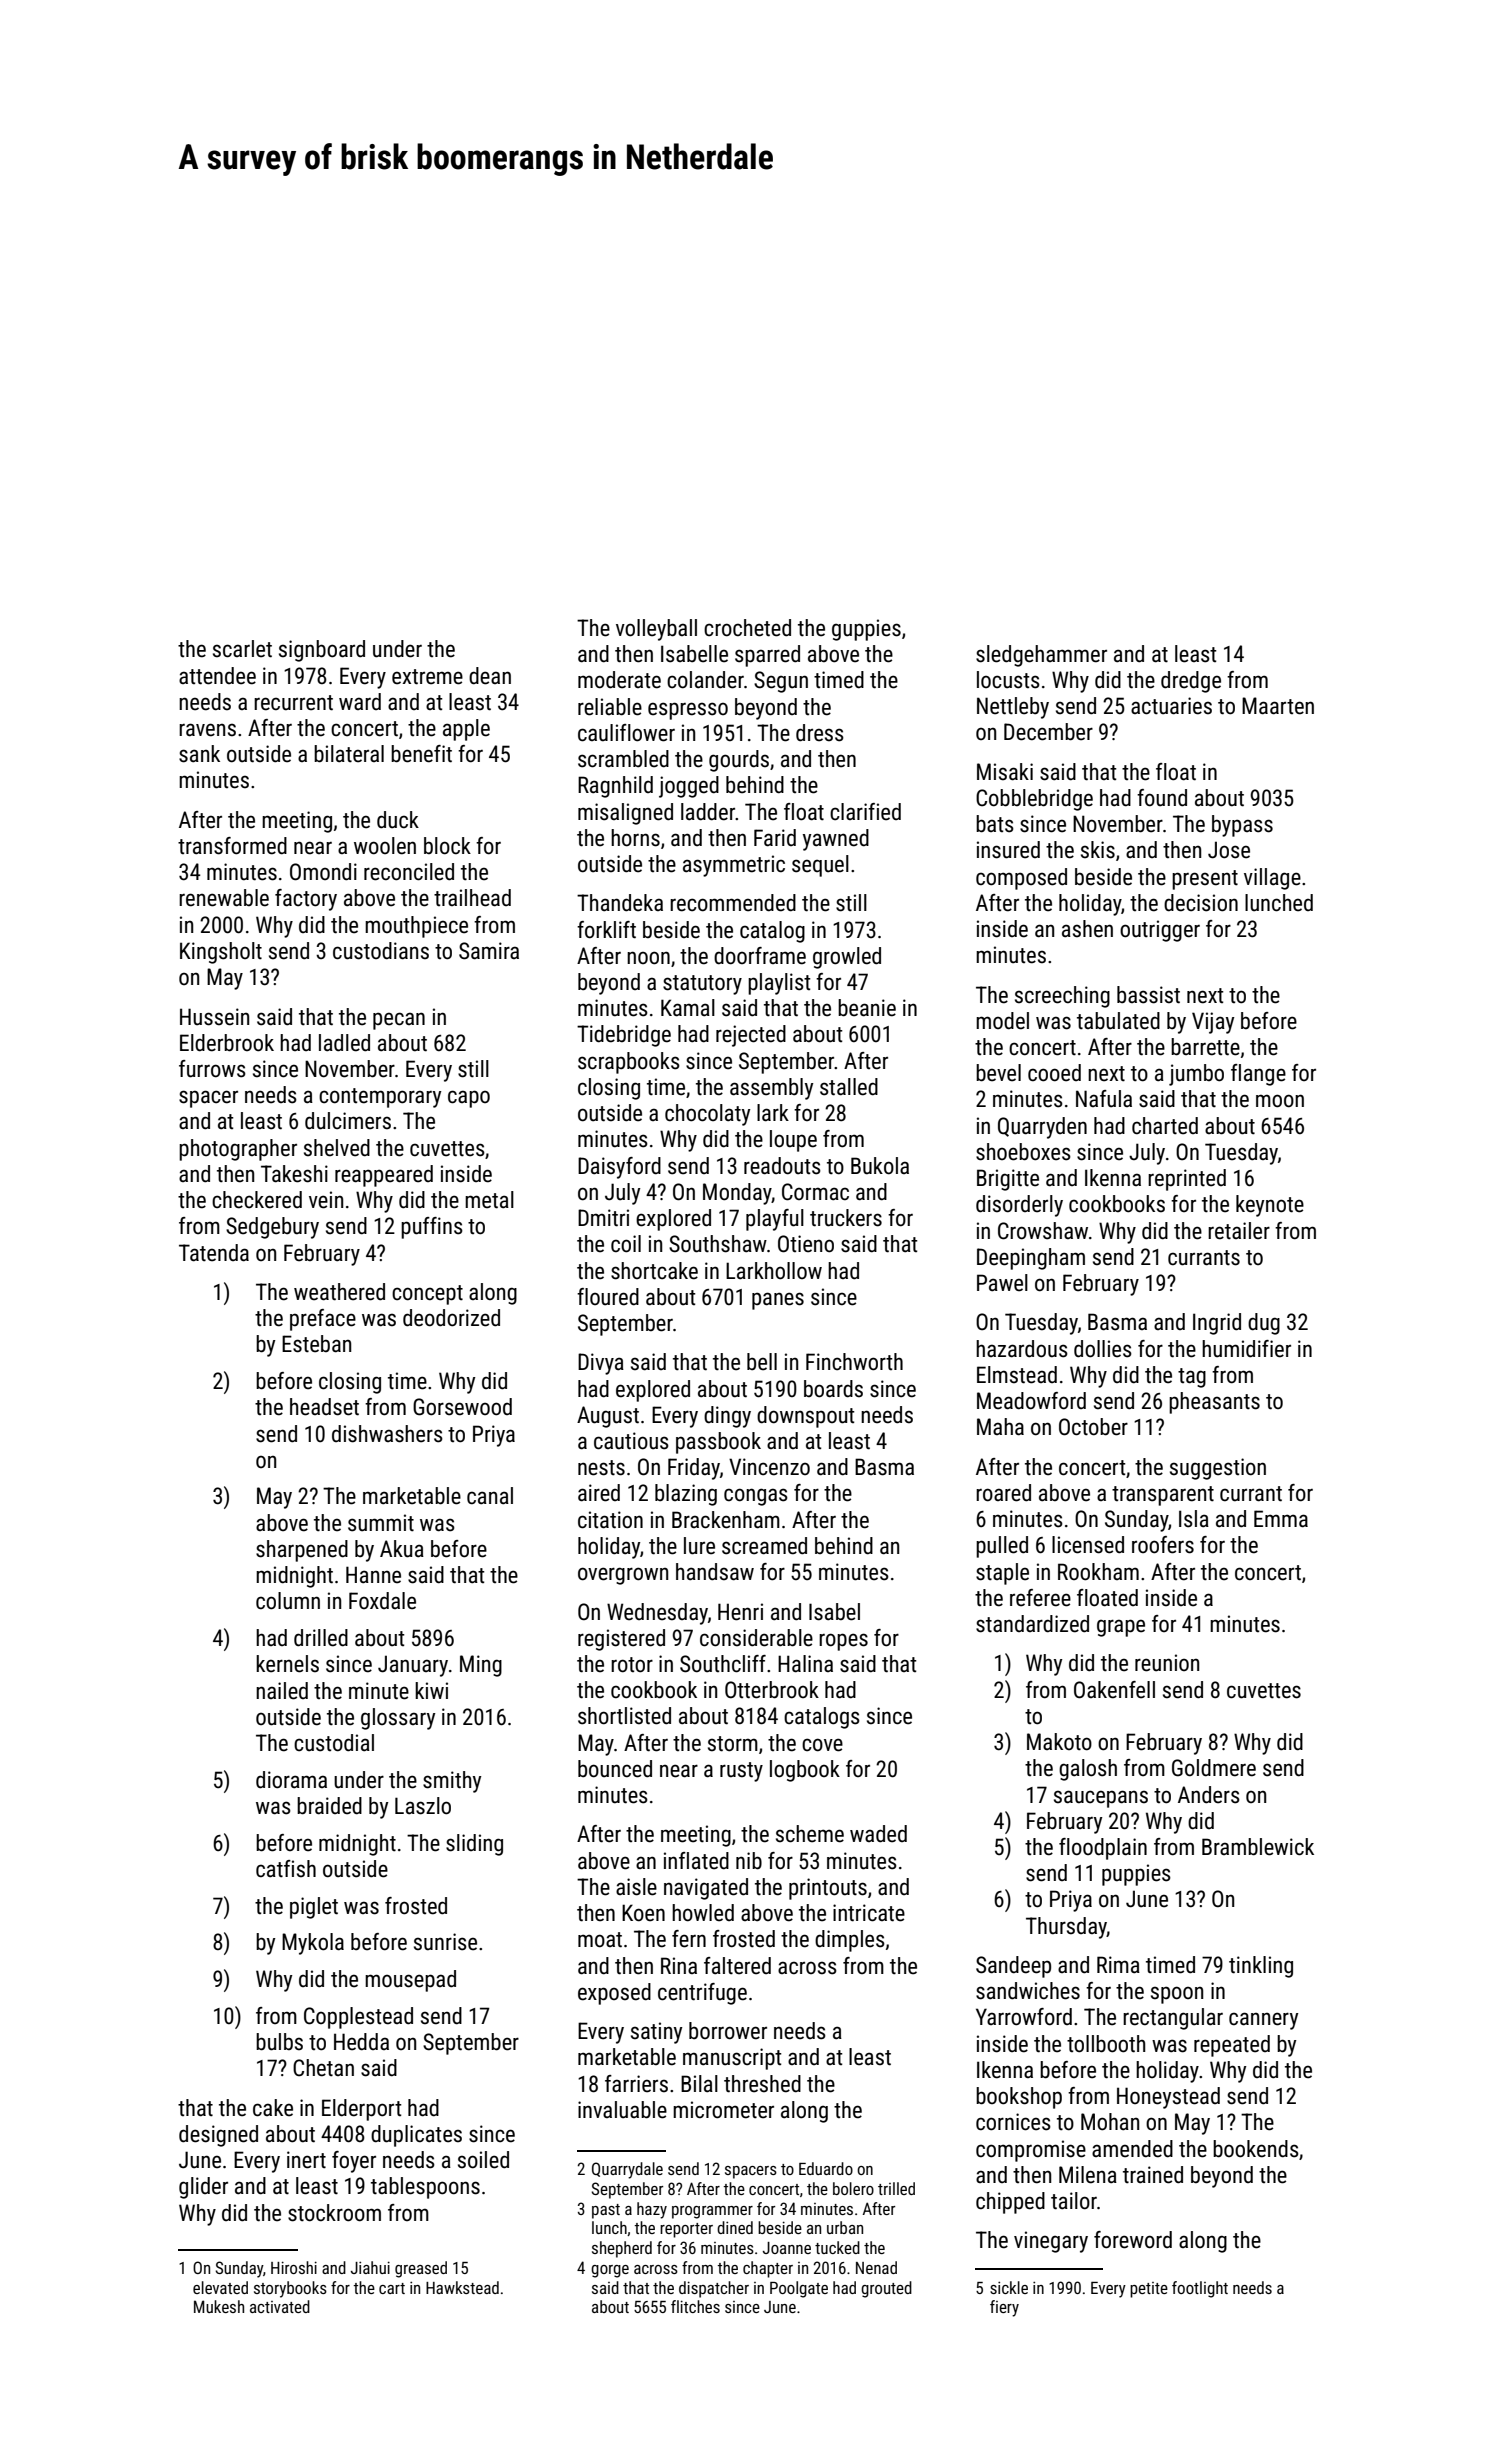 The image size is (1496, 2464). What do you see at coordinates (323, 2068) in the screenshot?
I see `Chetan` at bounding box center [323, 2068].
